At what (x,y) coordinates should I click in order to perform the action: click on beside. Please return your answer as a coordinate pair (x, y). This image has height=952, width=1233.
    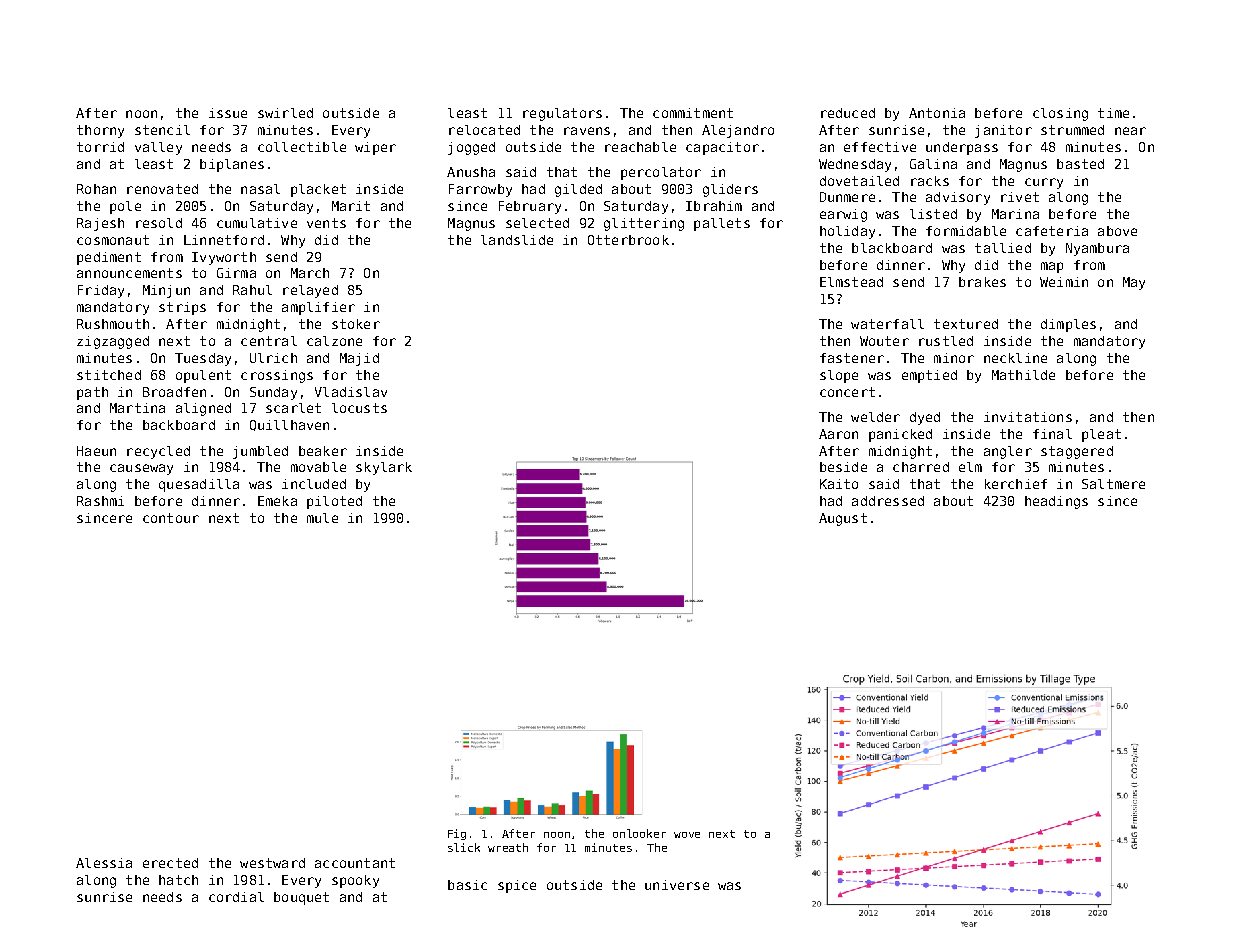
    Looking at the image, I should click on (843, 467).
